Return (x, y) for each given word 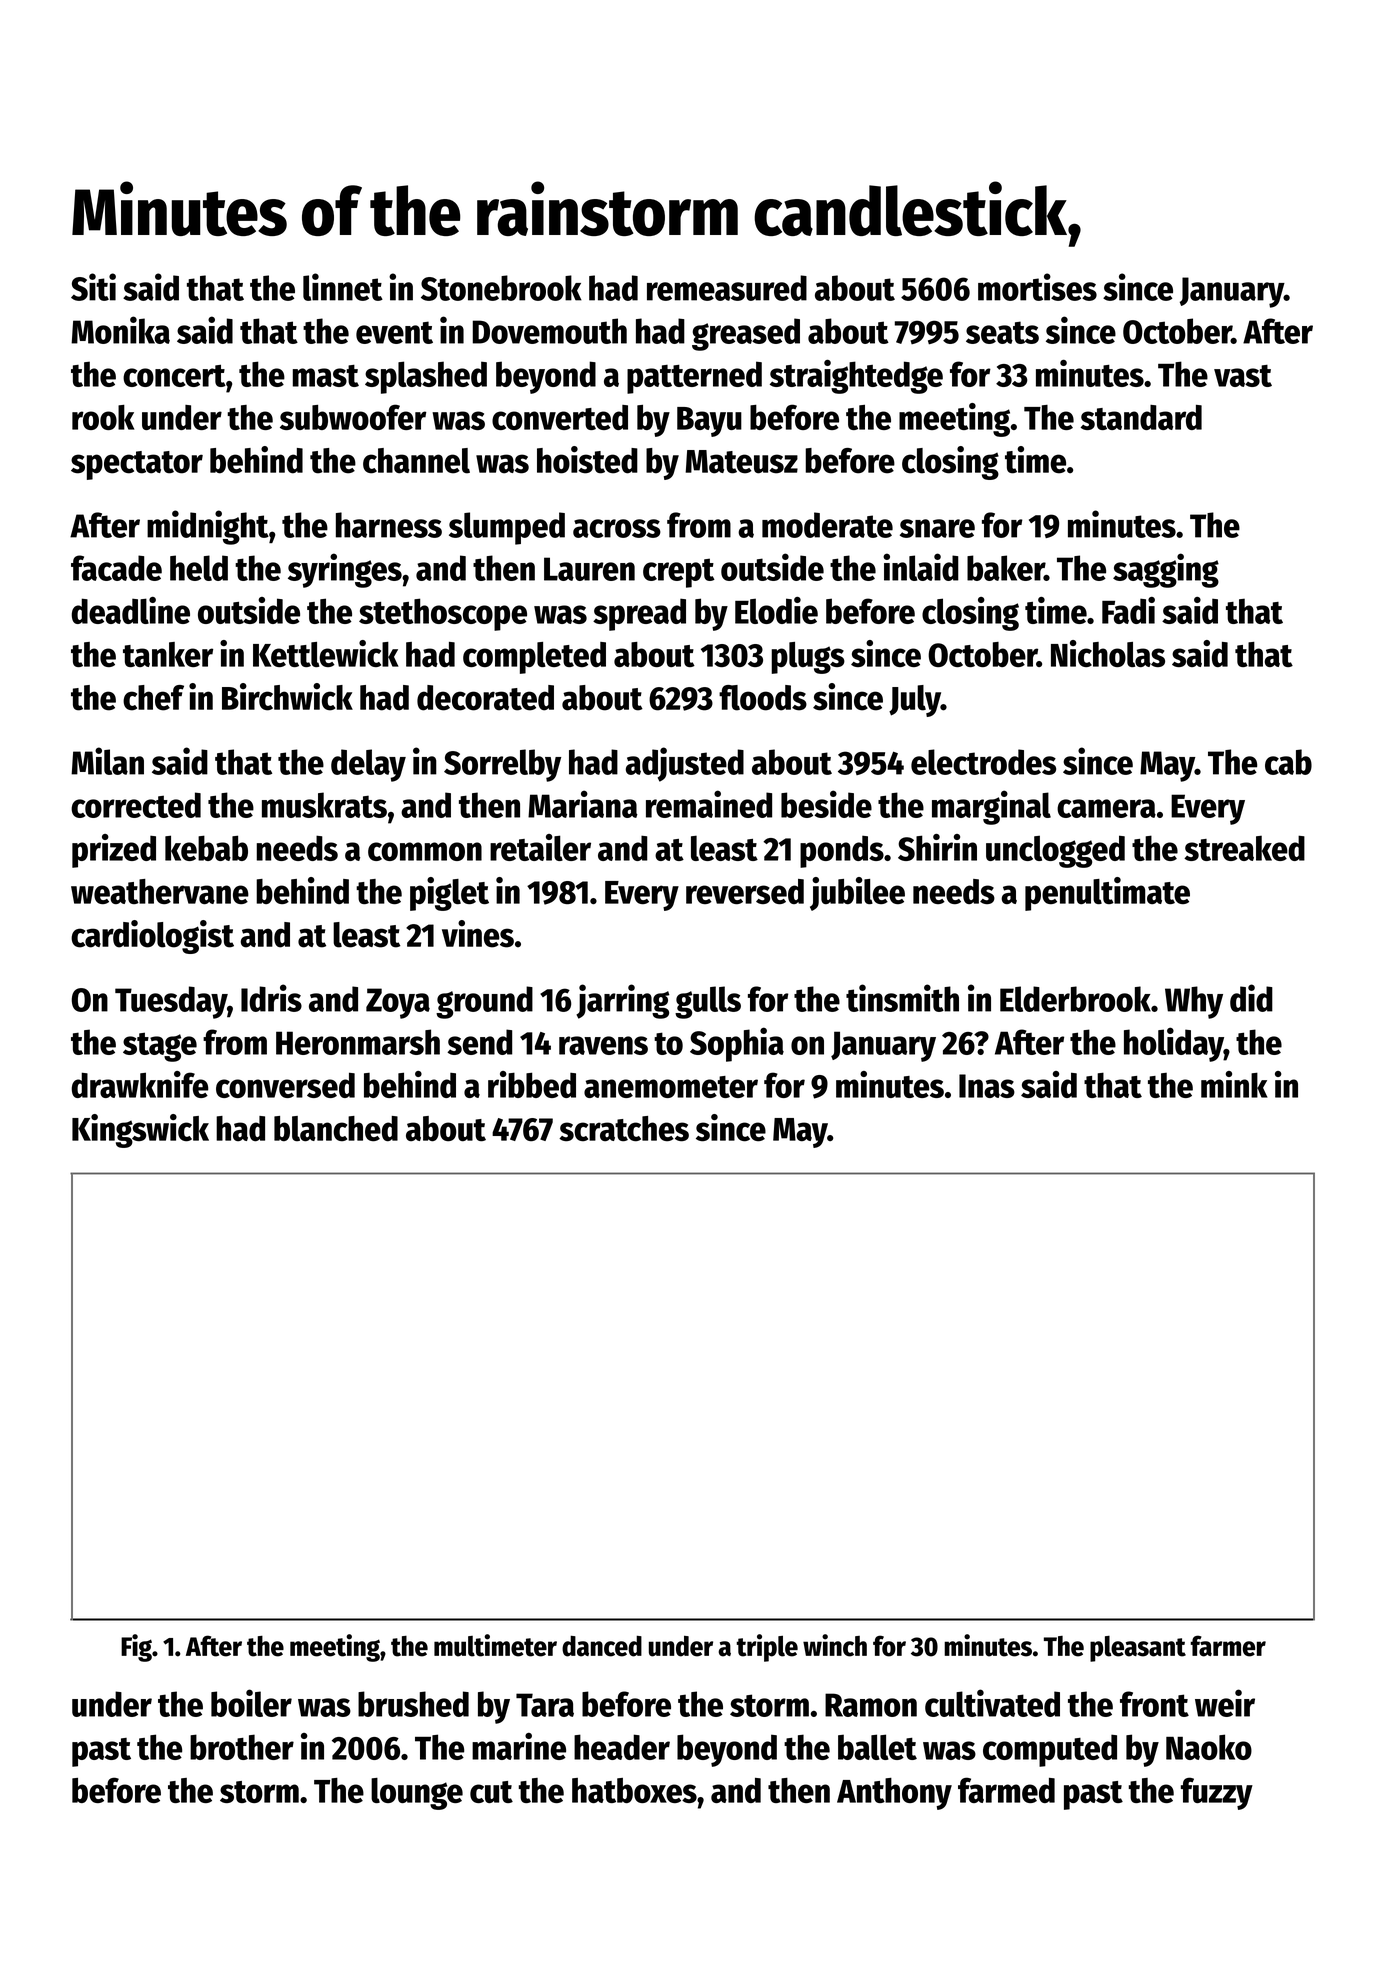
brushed (413, 1704)
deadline (131, 610)
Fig (136, 1648)
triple (767, 1648)
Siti (93, 287)
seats (1002, 332)
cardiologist (152, 937)
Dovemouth (549, 331)
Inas (987, 1086)
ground (484, 1002)
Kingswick (140, 1131)
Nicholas (1108, 653)
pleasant (1138, 1649)
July (915, 701)
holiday (1174, 1044)
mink (1234, 1084)
